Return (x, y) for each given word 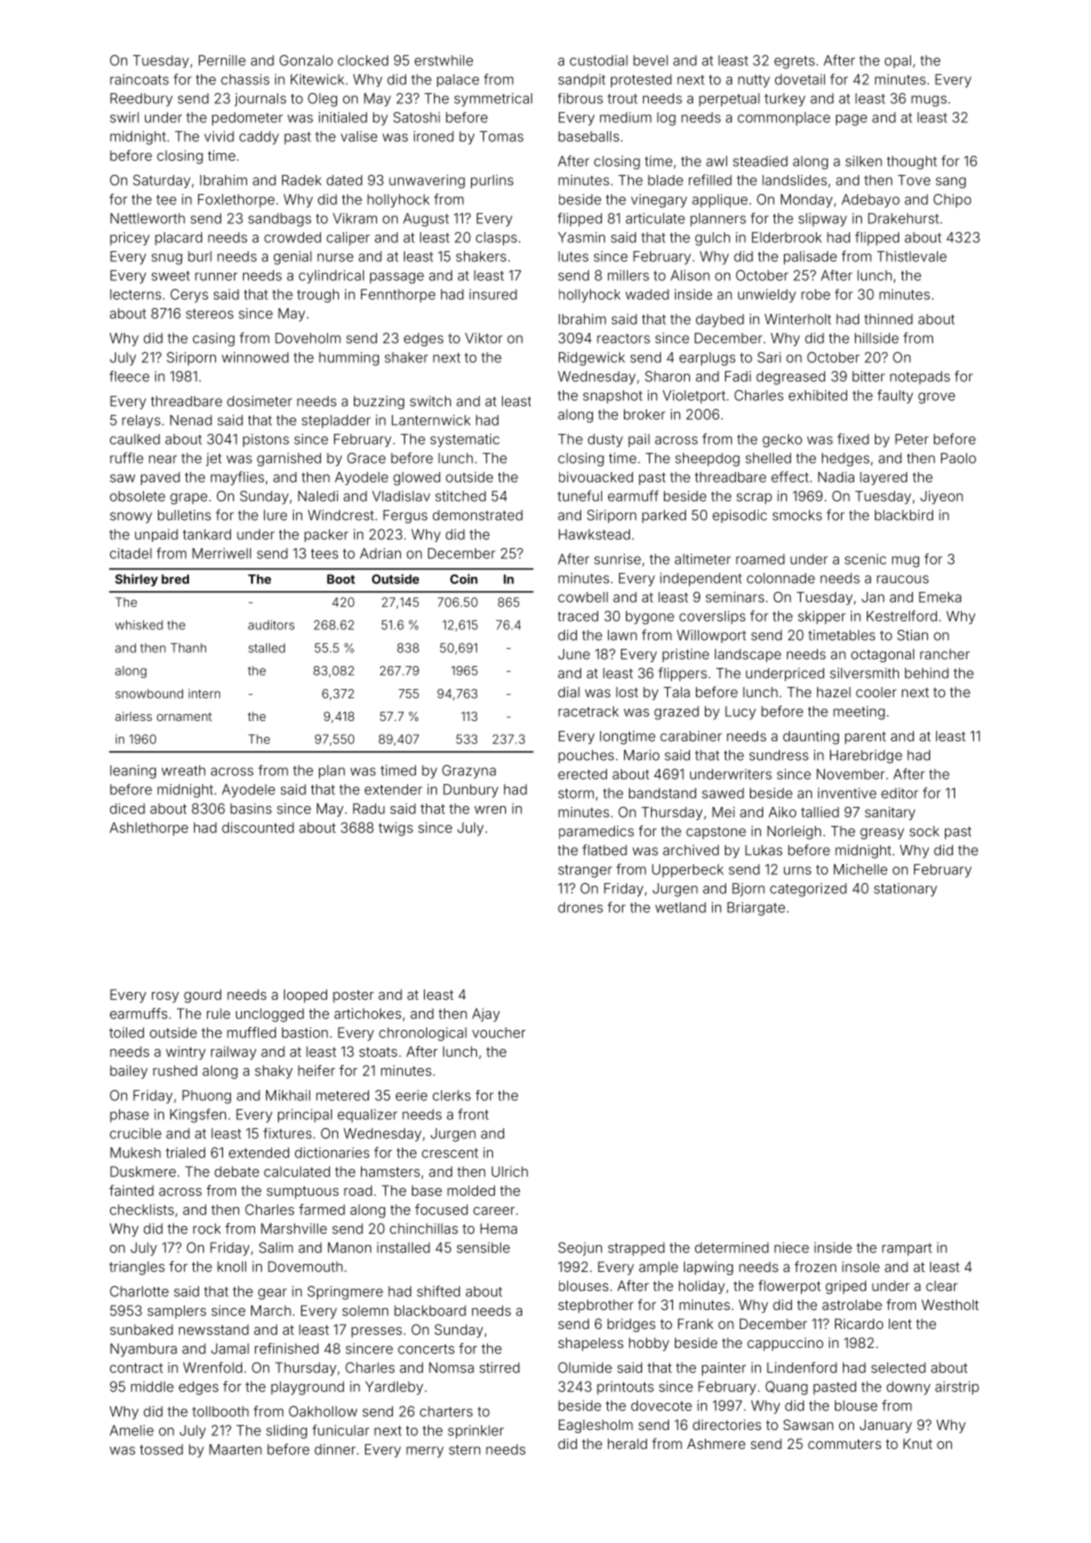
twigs (395, 829)
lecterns (135, 294)
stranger (585, 871)
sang (951, 183)
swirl (124, 117)
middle (152, 1386)
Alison (690, 275)
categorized (808, 890)
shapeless (590, 1344)
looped (305, 996)
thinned (888, 319)
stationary (905, 890)
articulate (655, 218)
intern (204, 694)
